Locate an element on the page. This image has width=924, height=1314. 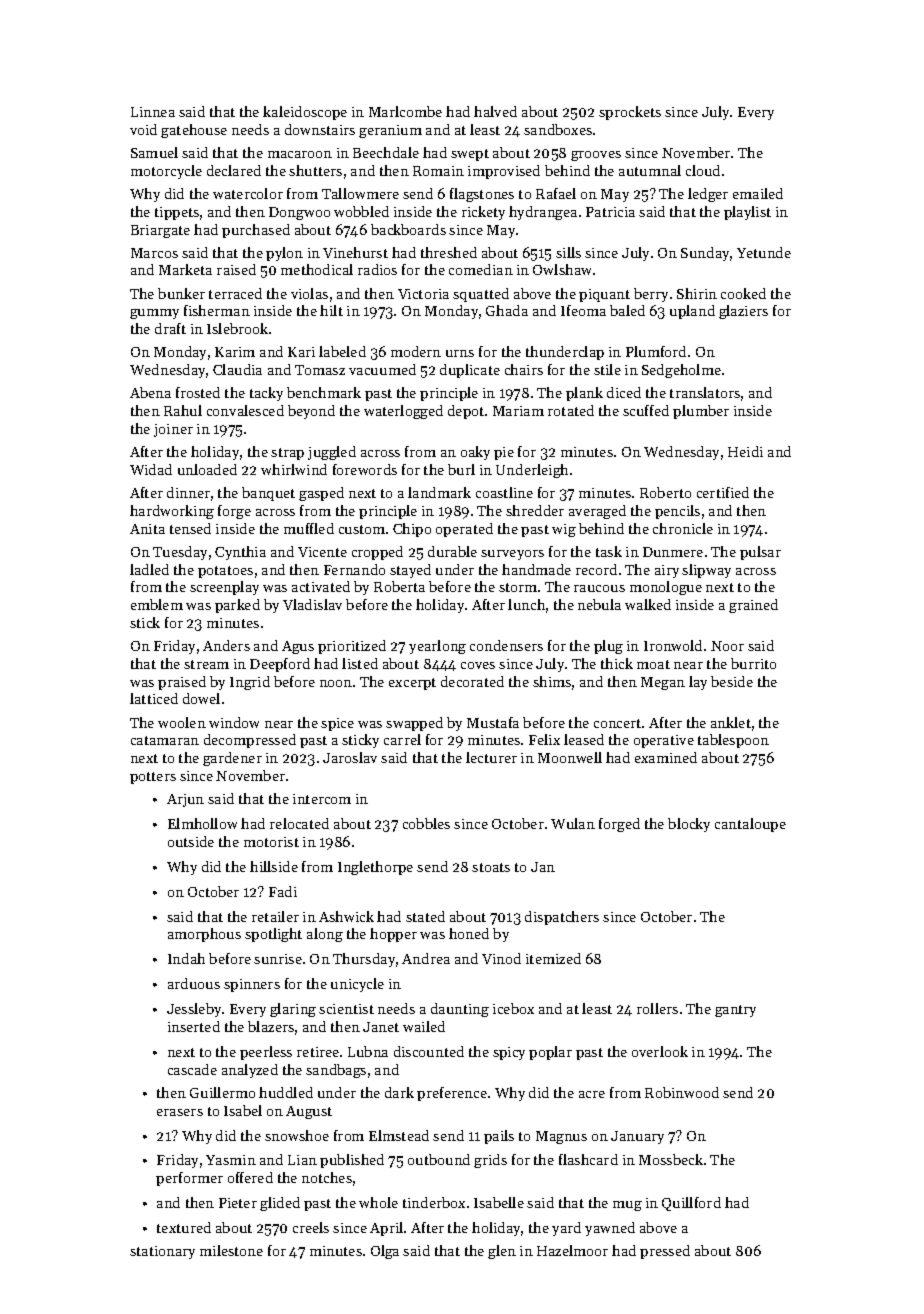
kaleidoscope is located at coordinates (305, 113).
